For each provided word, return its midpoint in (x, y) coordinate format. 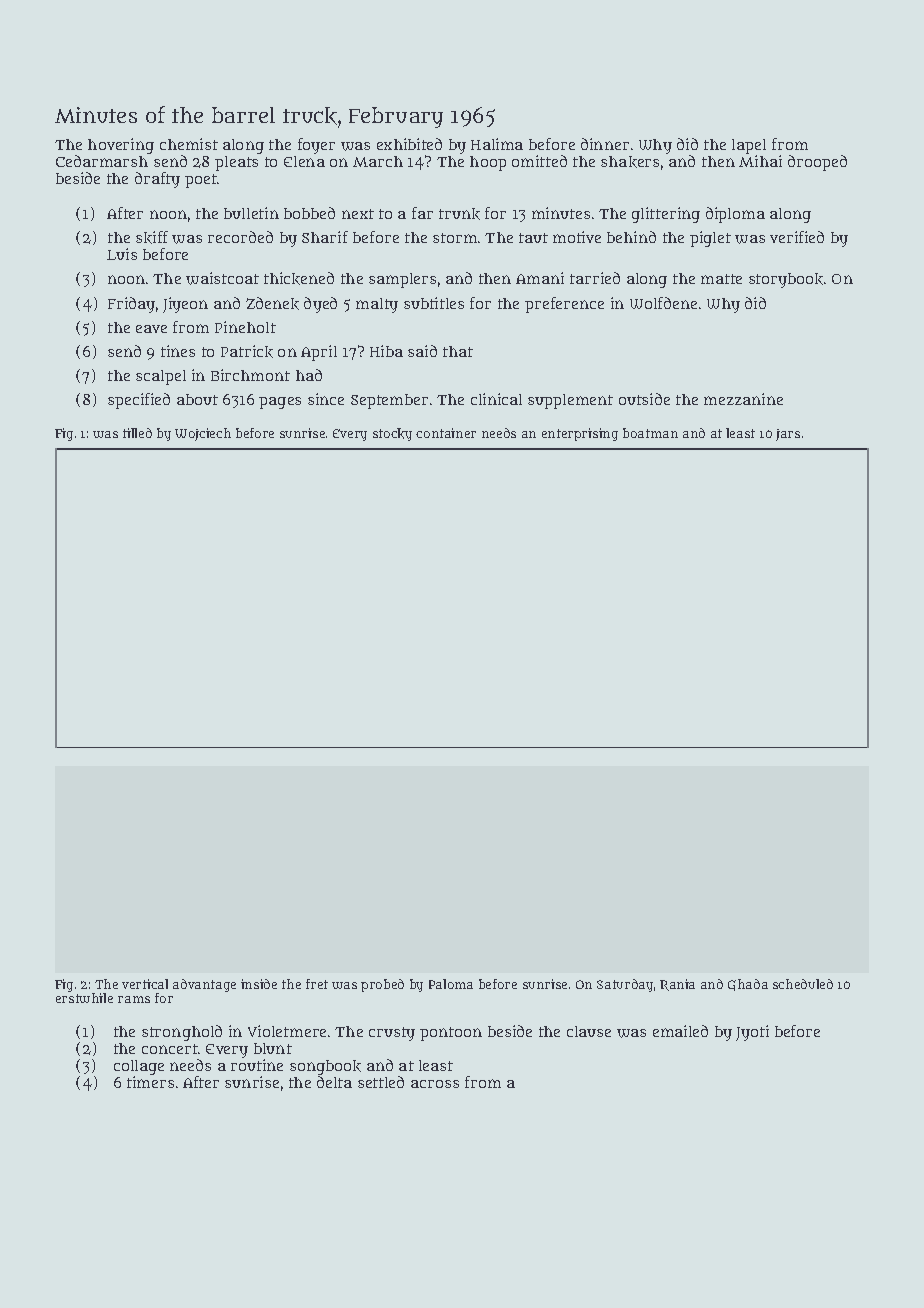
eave (151, 329)
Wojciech (203, 434)
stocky (392, 434)
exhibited (409, 144)
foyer (316, 146)
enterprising (580, 434)
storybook (786, 280)
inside (259, 984)
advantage (204, 985)
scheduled (803, 984)
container (446, 433)
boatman (650, 433)
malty (377, 305)
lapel (749, 146)
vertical (145, 984)
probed (382, 985)
